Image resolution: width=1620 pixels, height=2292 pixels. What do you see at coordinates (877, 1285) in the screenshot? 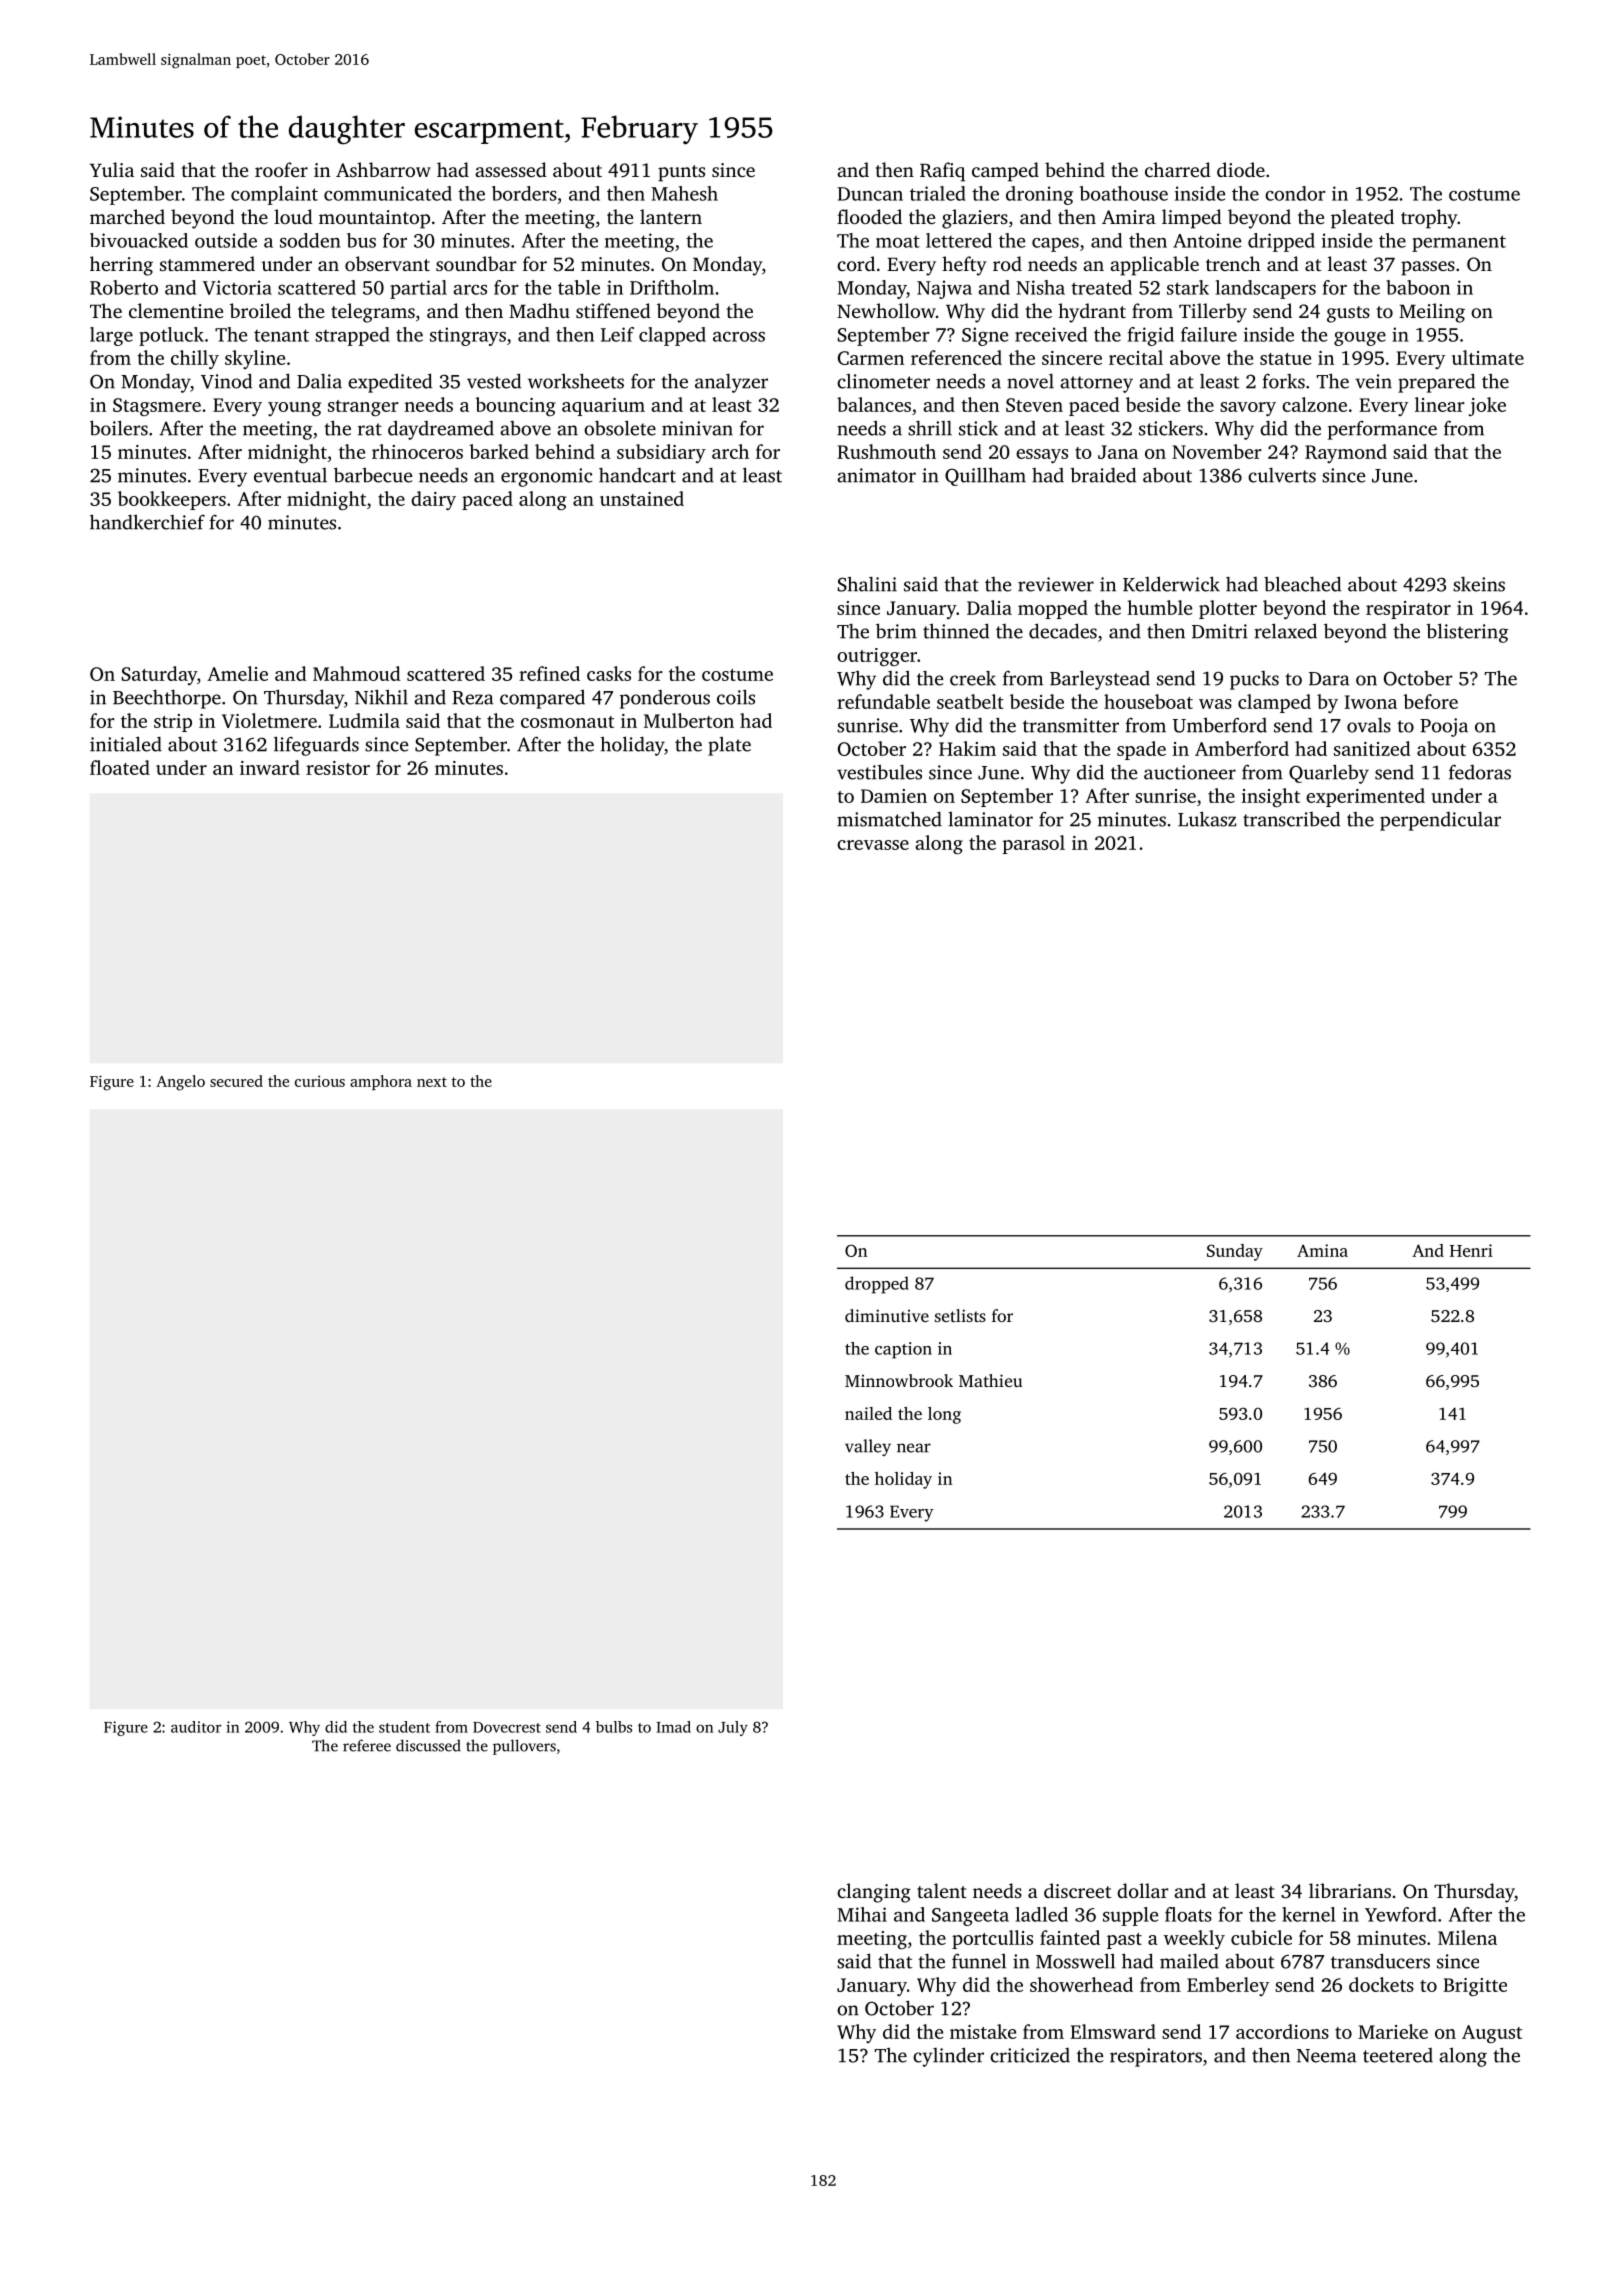
I see `dropped` at bounding box center [877, 1285].
